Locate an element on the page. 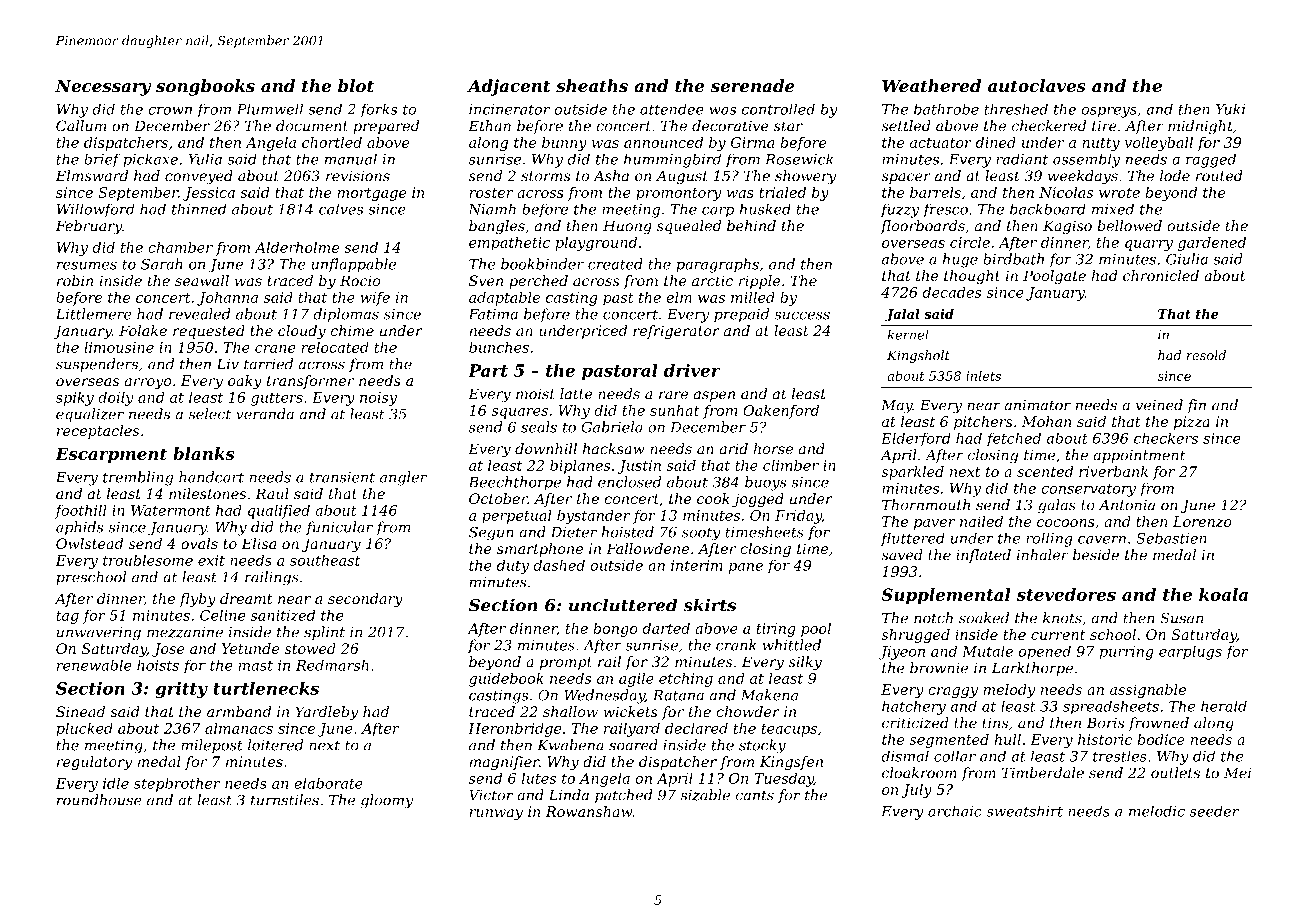  Oakenford is located at coordinates (781, 412).
